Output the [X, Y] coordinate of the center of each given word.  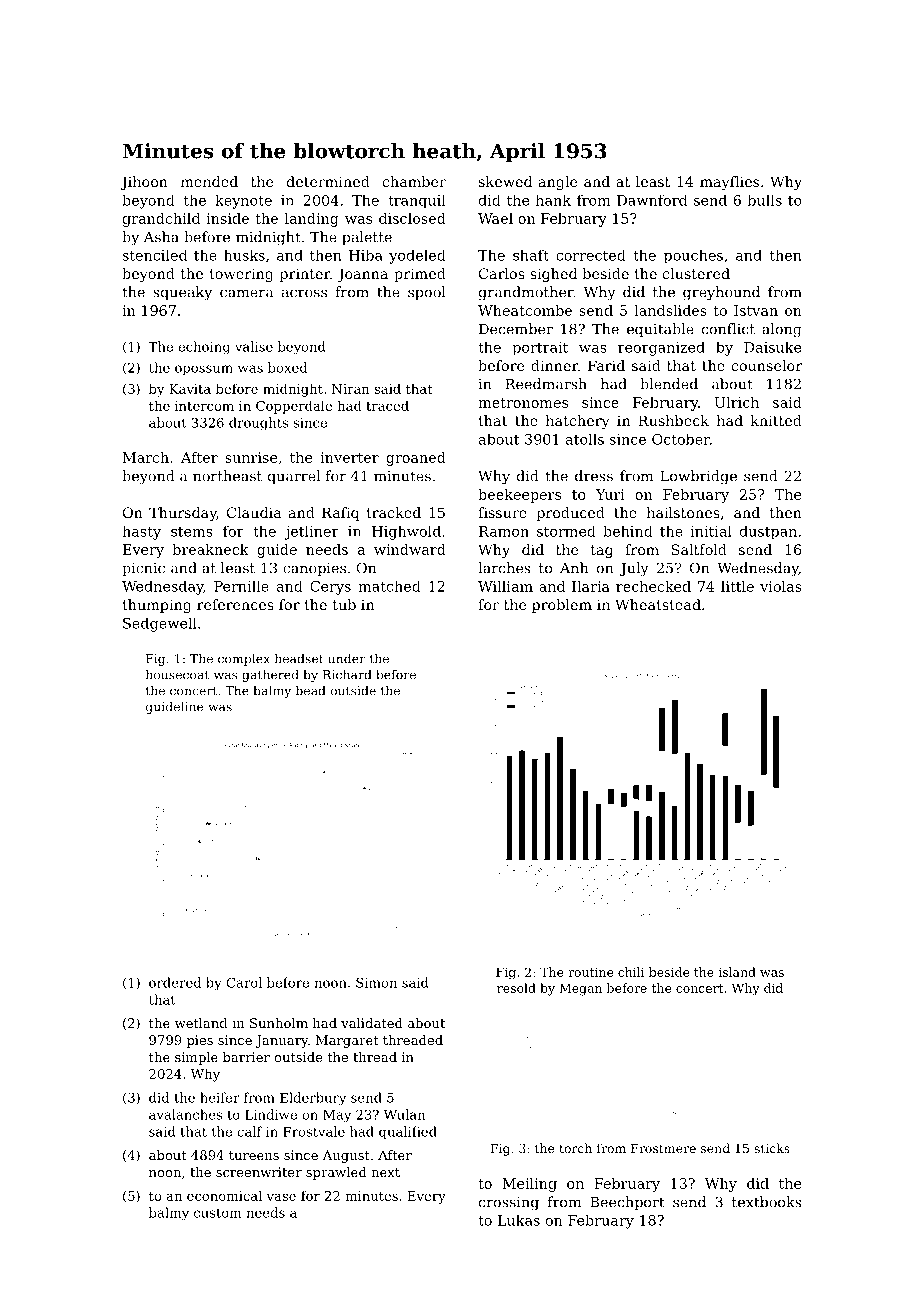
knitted [776, 420]
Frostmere [663, 1148]
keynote [243, 201]
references [235, 604]
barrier [246, 1057]
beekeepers [519, 496]
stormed [566, 531]
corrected [591, 255]
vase [281, 1197]
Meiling [529, 1185]
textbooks [767, 1202]
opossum [204, 370]
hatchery [578, 422]
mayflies [729, 183]
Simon [376, 982]
